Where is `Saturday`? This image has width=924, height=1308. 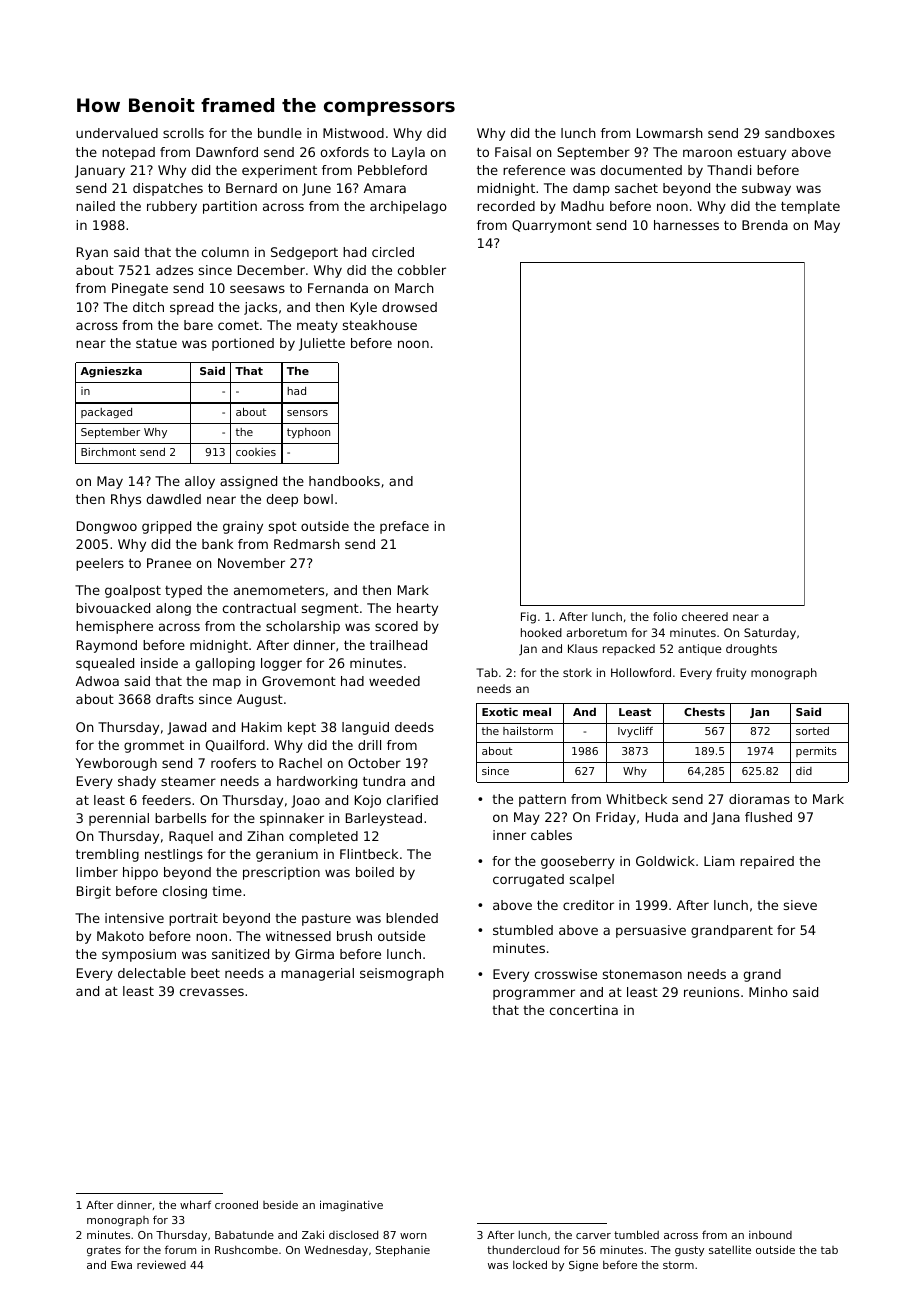 Saturday is located at coordinates (770, 634).
